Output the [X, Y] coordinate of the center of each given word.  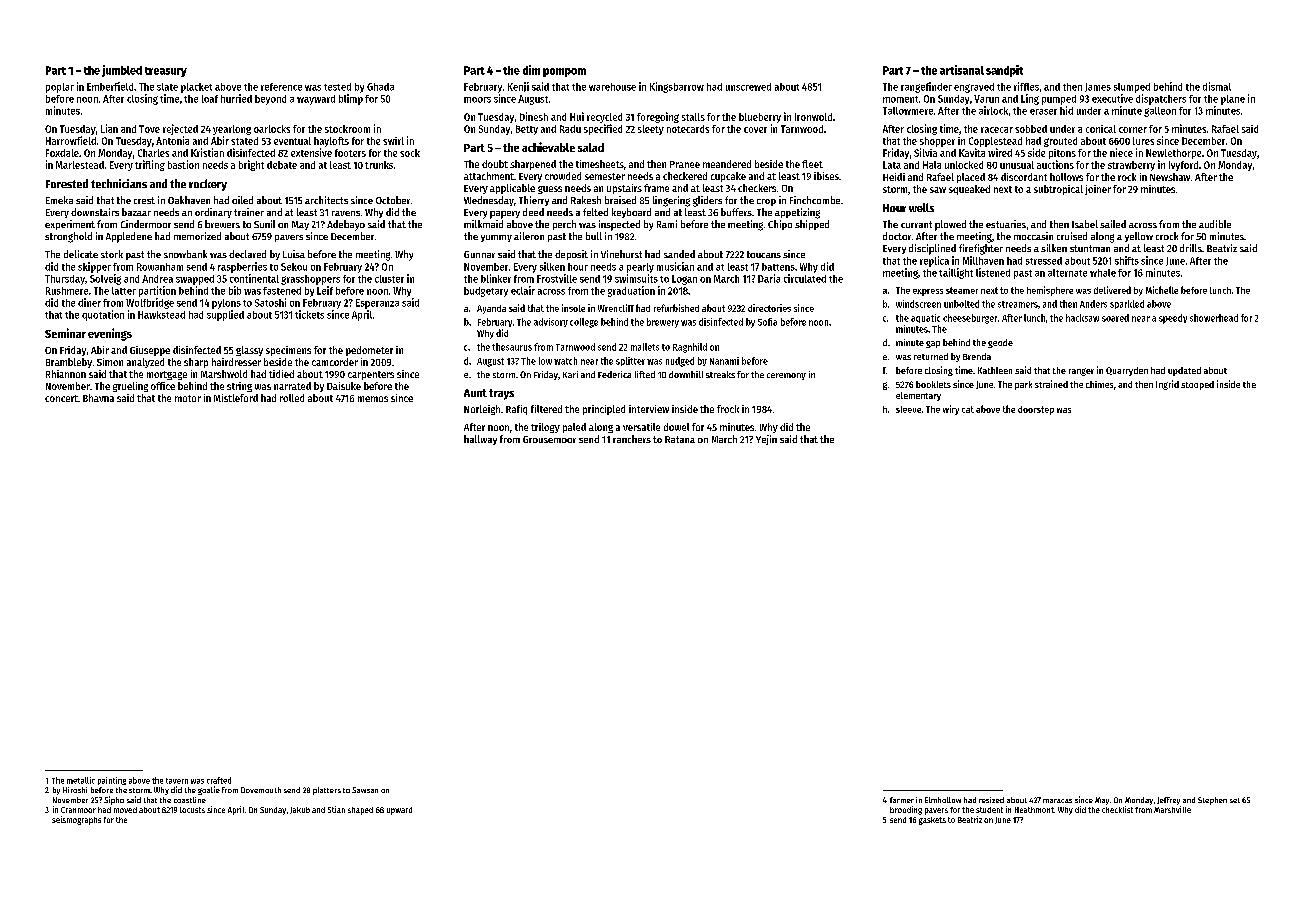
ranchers [632, 439]
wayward [316, 100]
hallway [480, 440]
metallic [81, 780]
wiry [951, 410]
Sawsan [365, 790]
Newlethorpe [1173, 154]
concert [61, 398]
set [1235, 800]
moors [477, 100]
